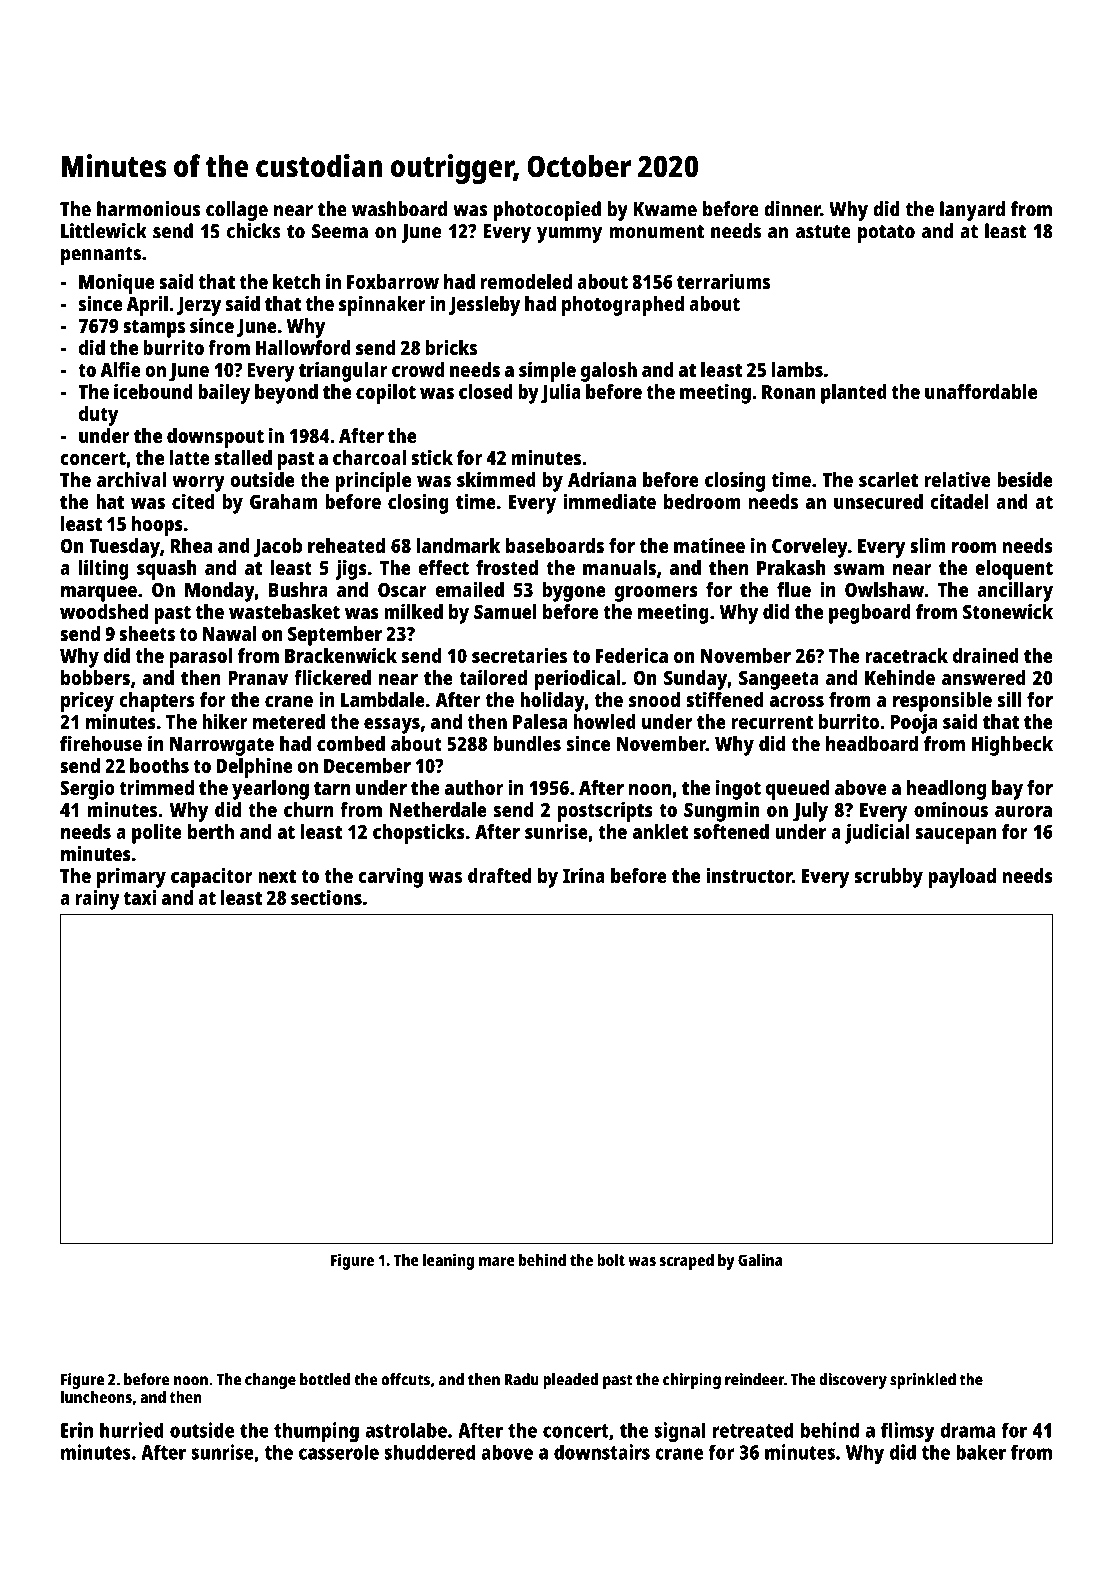  I want to click on Stonewick, so click(1008, 611).
